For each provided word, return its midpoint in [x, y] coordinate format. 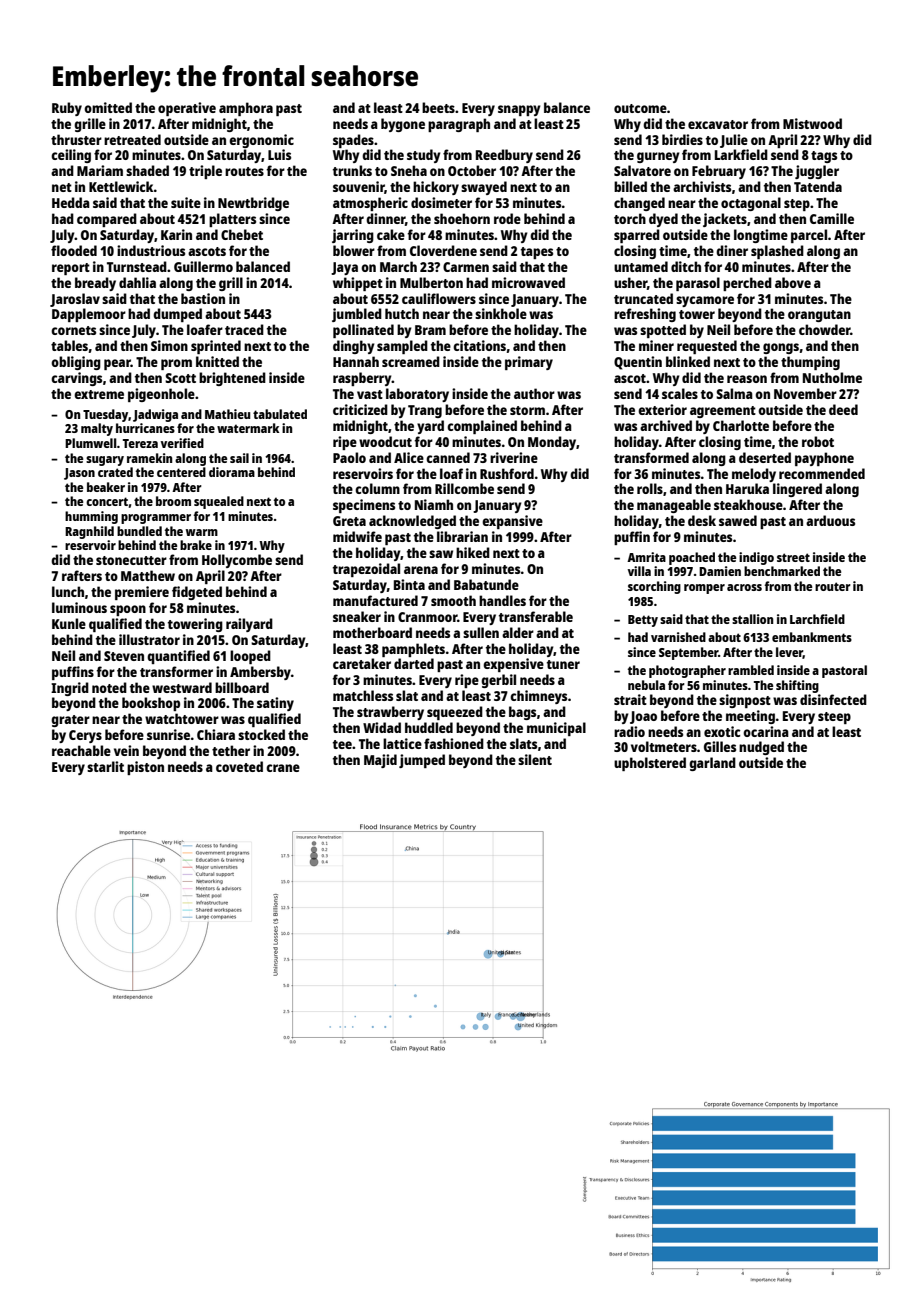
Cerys [85, 736]
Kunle [69, 623]
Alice [409, 457]
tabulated [280, 414]
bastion [203, 298]
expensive [513, 665]
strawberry [390, 713]
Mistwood [812, 123]
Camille [832, 218]
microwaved [528, 282]
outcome [640, 108]
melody [754, 475]
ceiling [71, 156]
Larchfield [817, 619]
